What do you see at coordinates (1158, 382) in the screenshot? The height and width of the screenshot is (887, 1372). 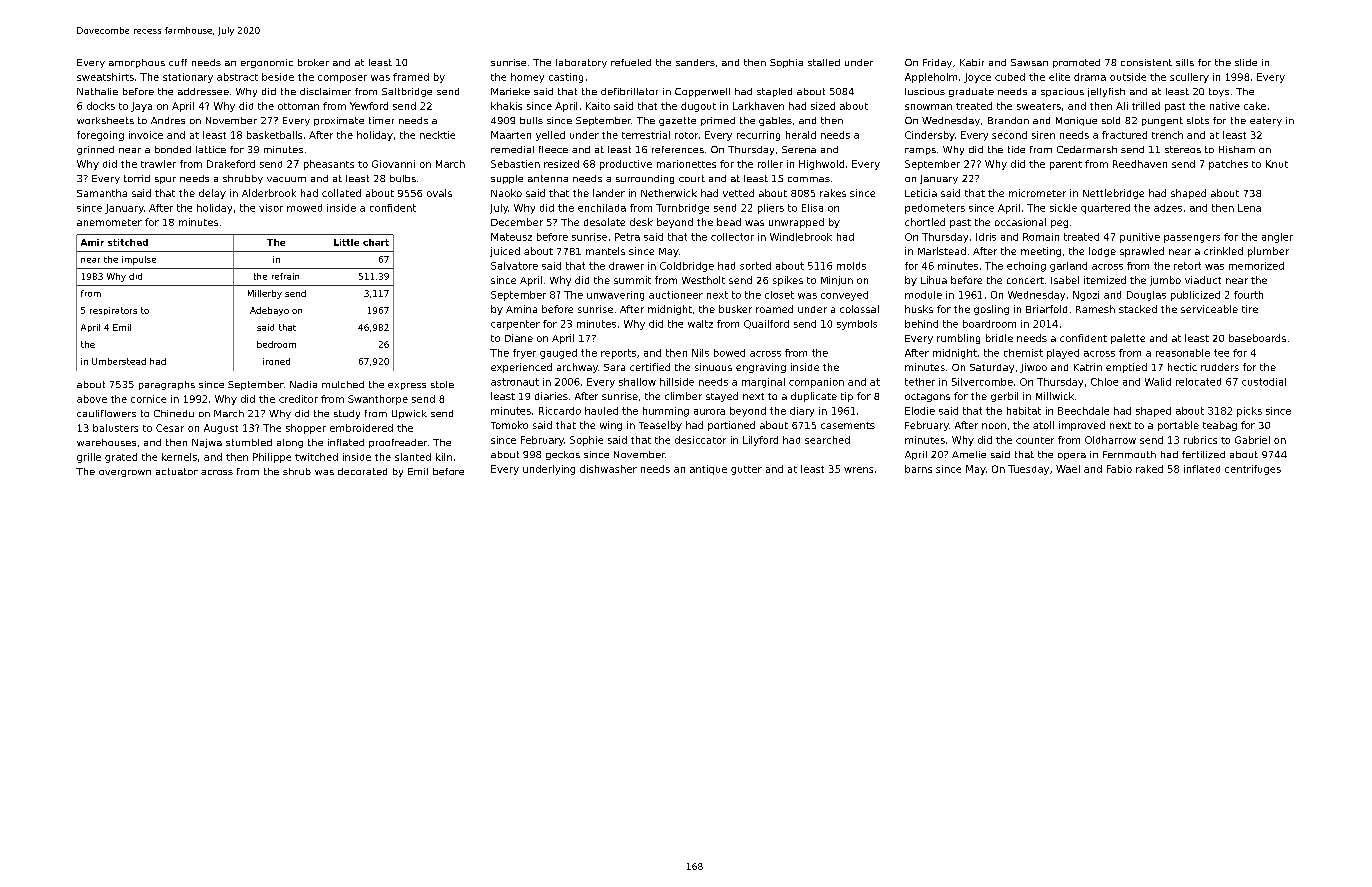 I see `Walid` at bounding box center [1158, 382].
